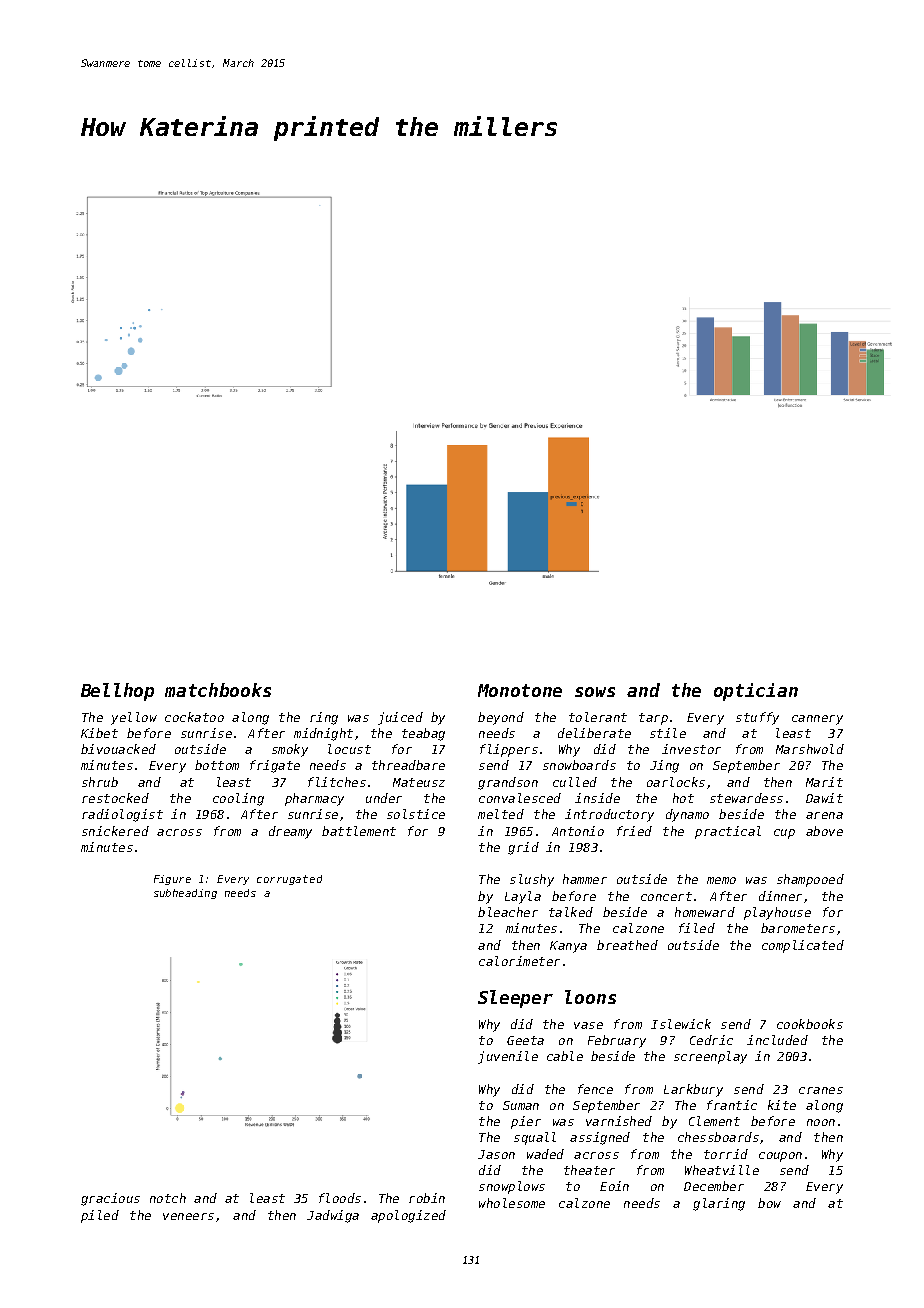 The height and width of the screenshot is (1308, 924). What do you see at coordinates (810, 1024) in the screenshot?
I see `cookbooks` at bounding box center [810, 1024].
